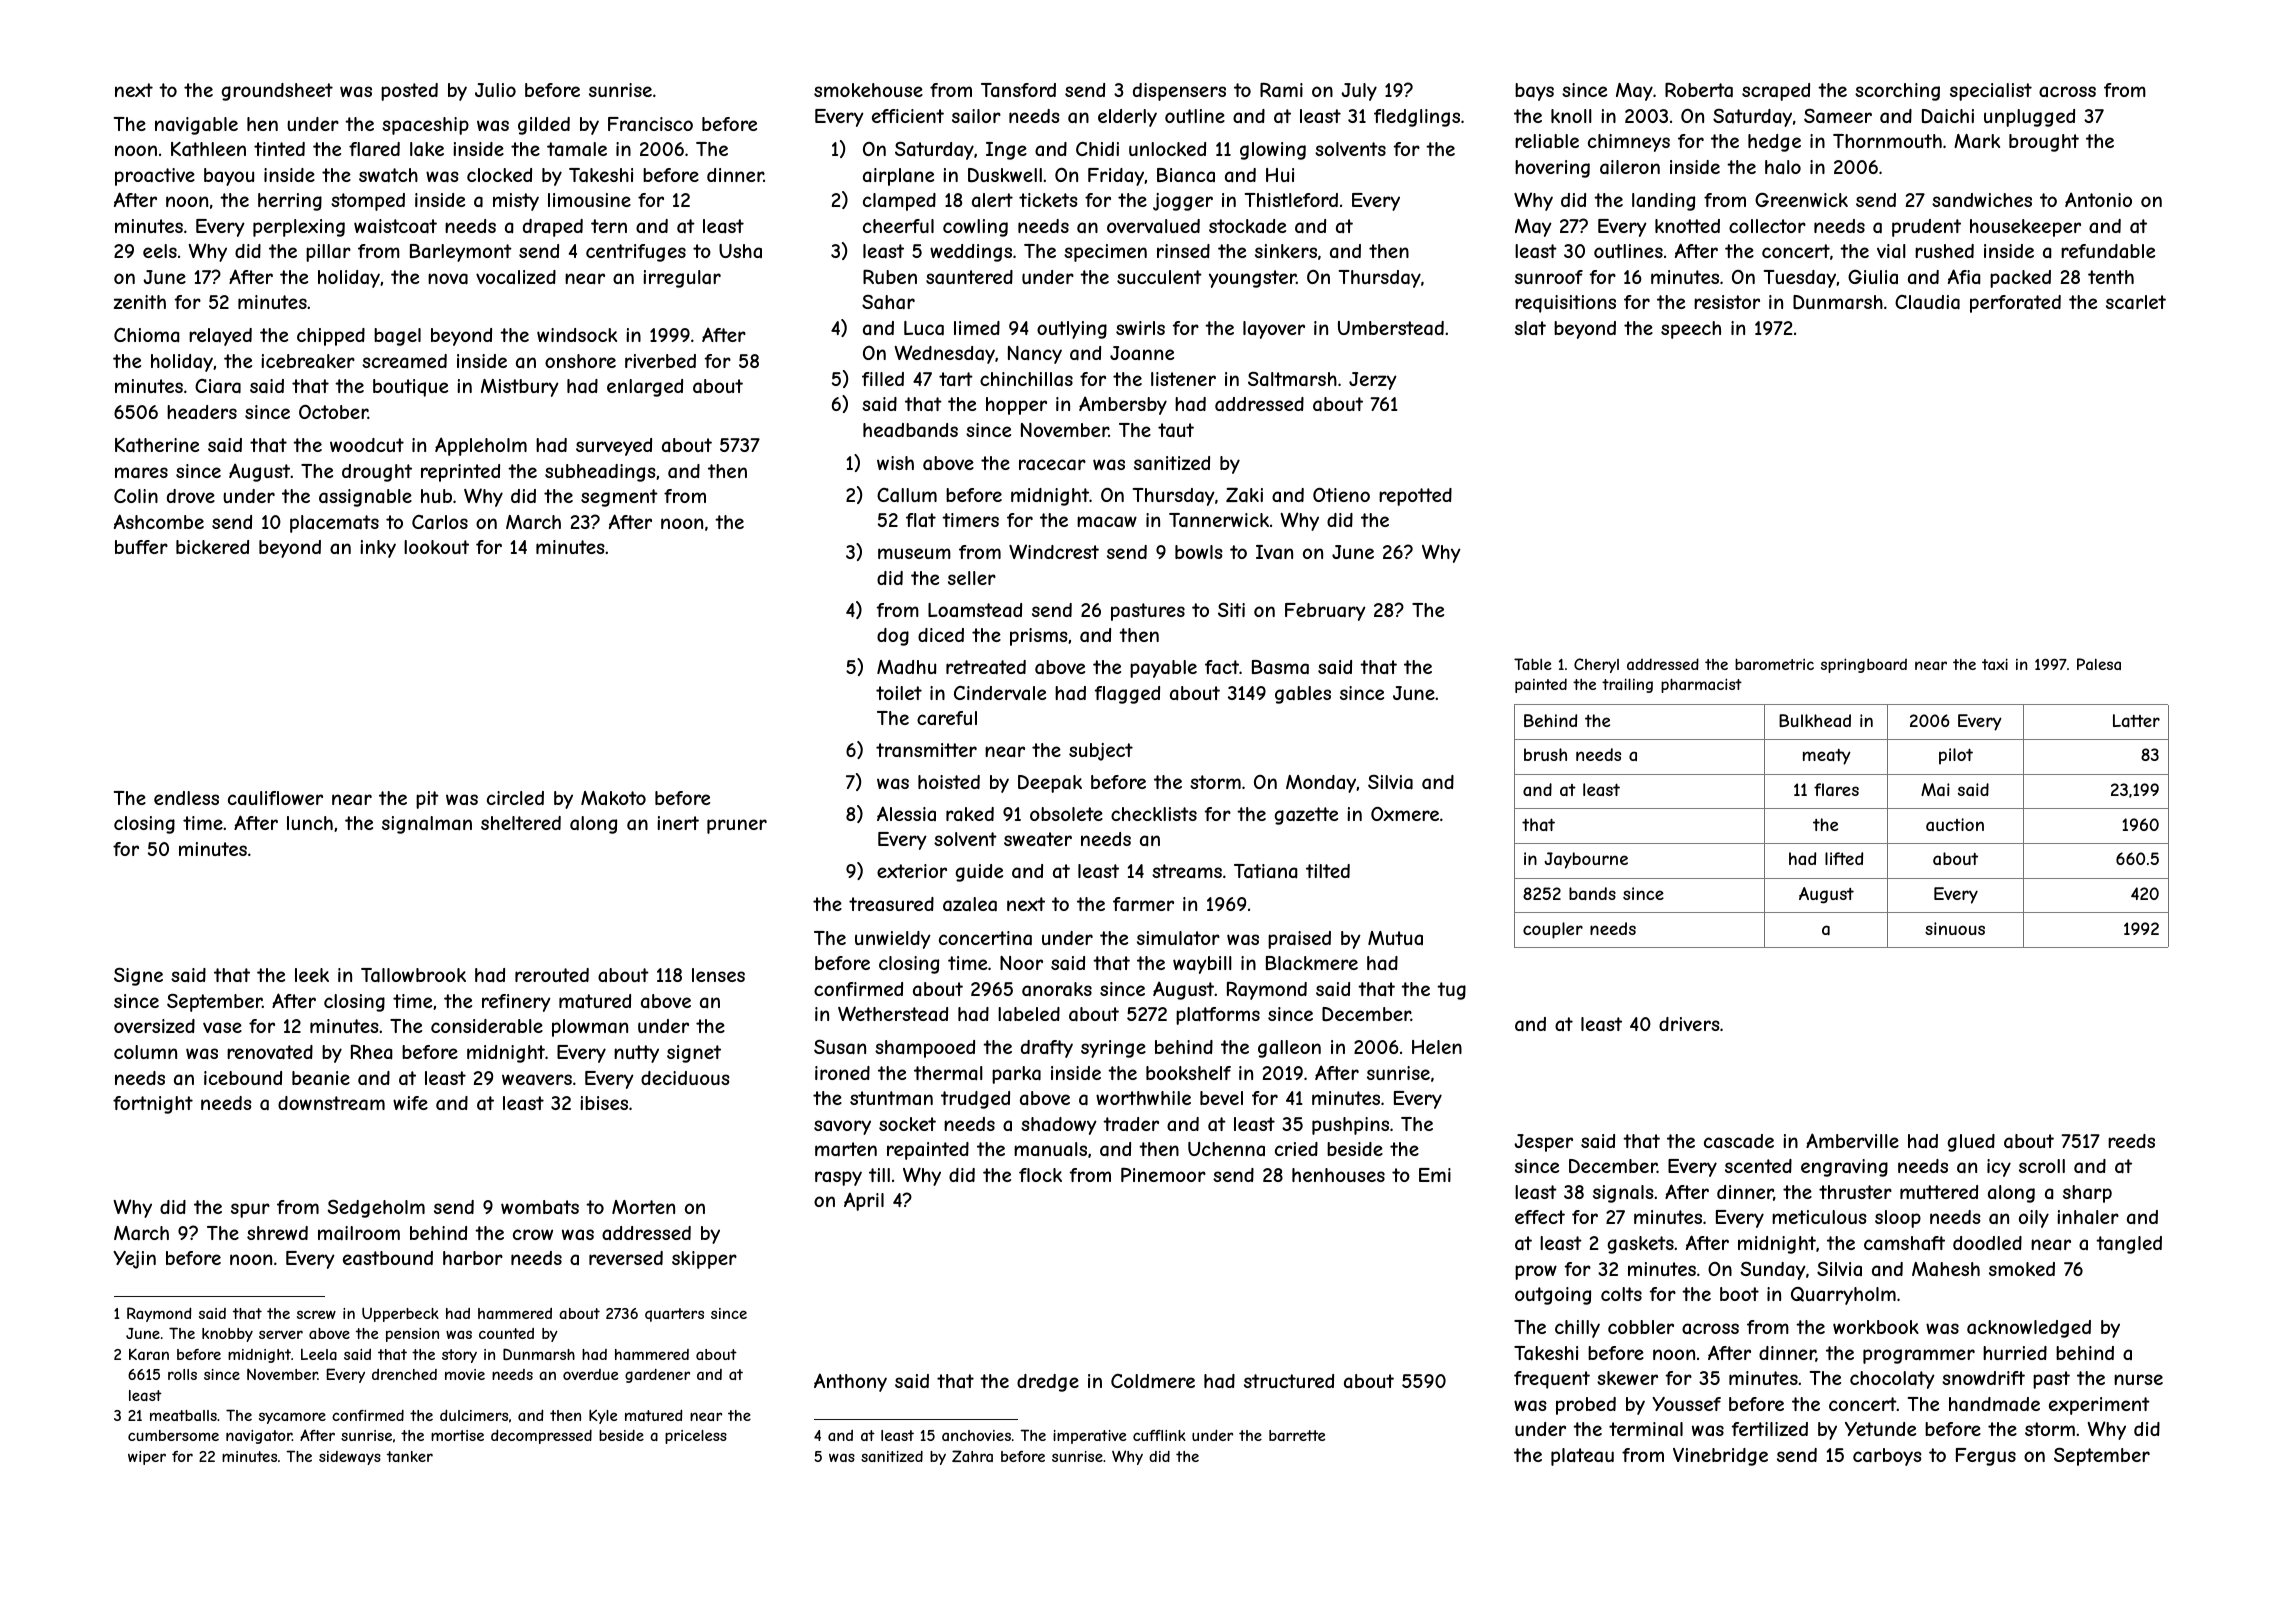  I want to click on endless, so click(186, 798).
